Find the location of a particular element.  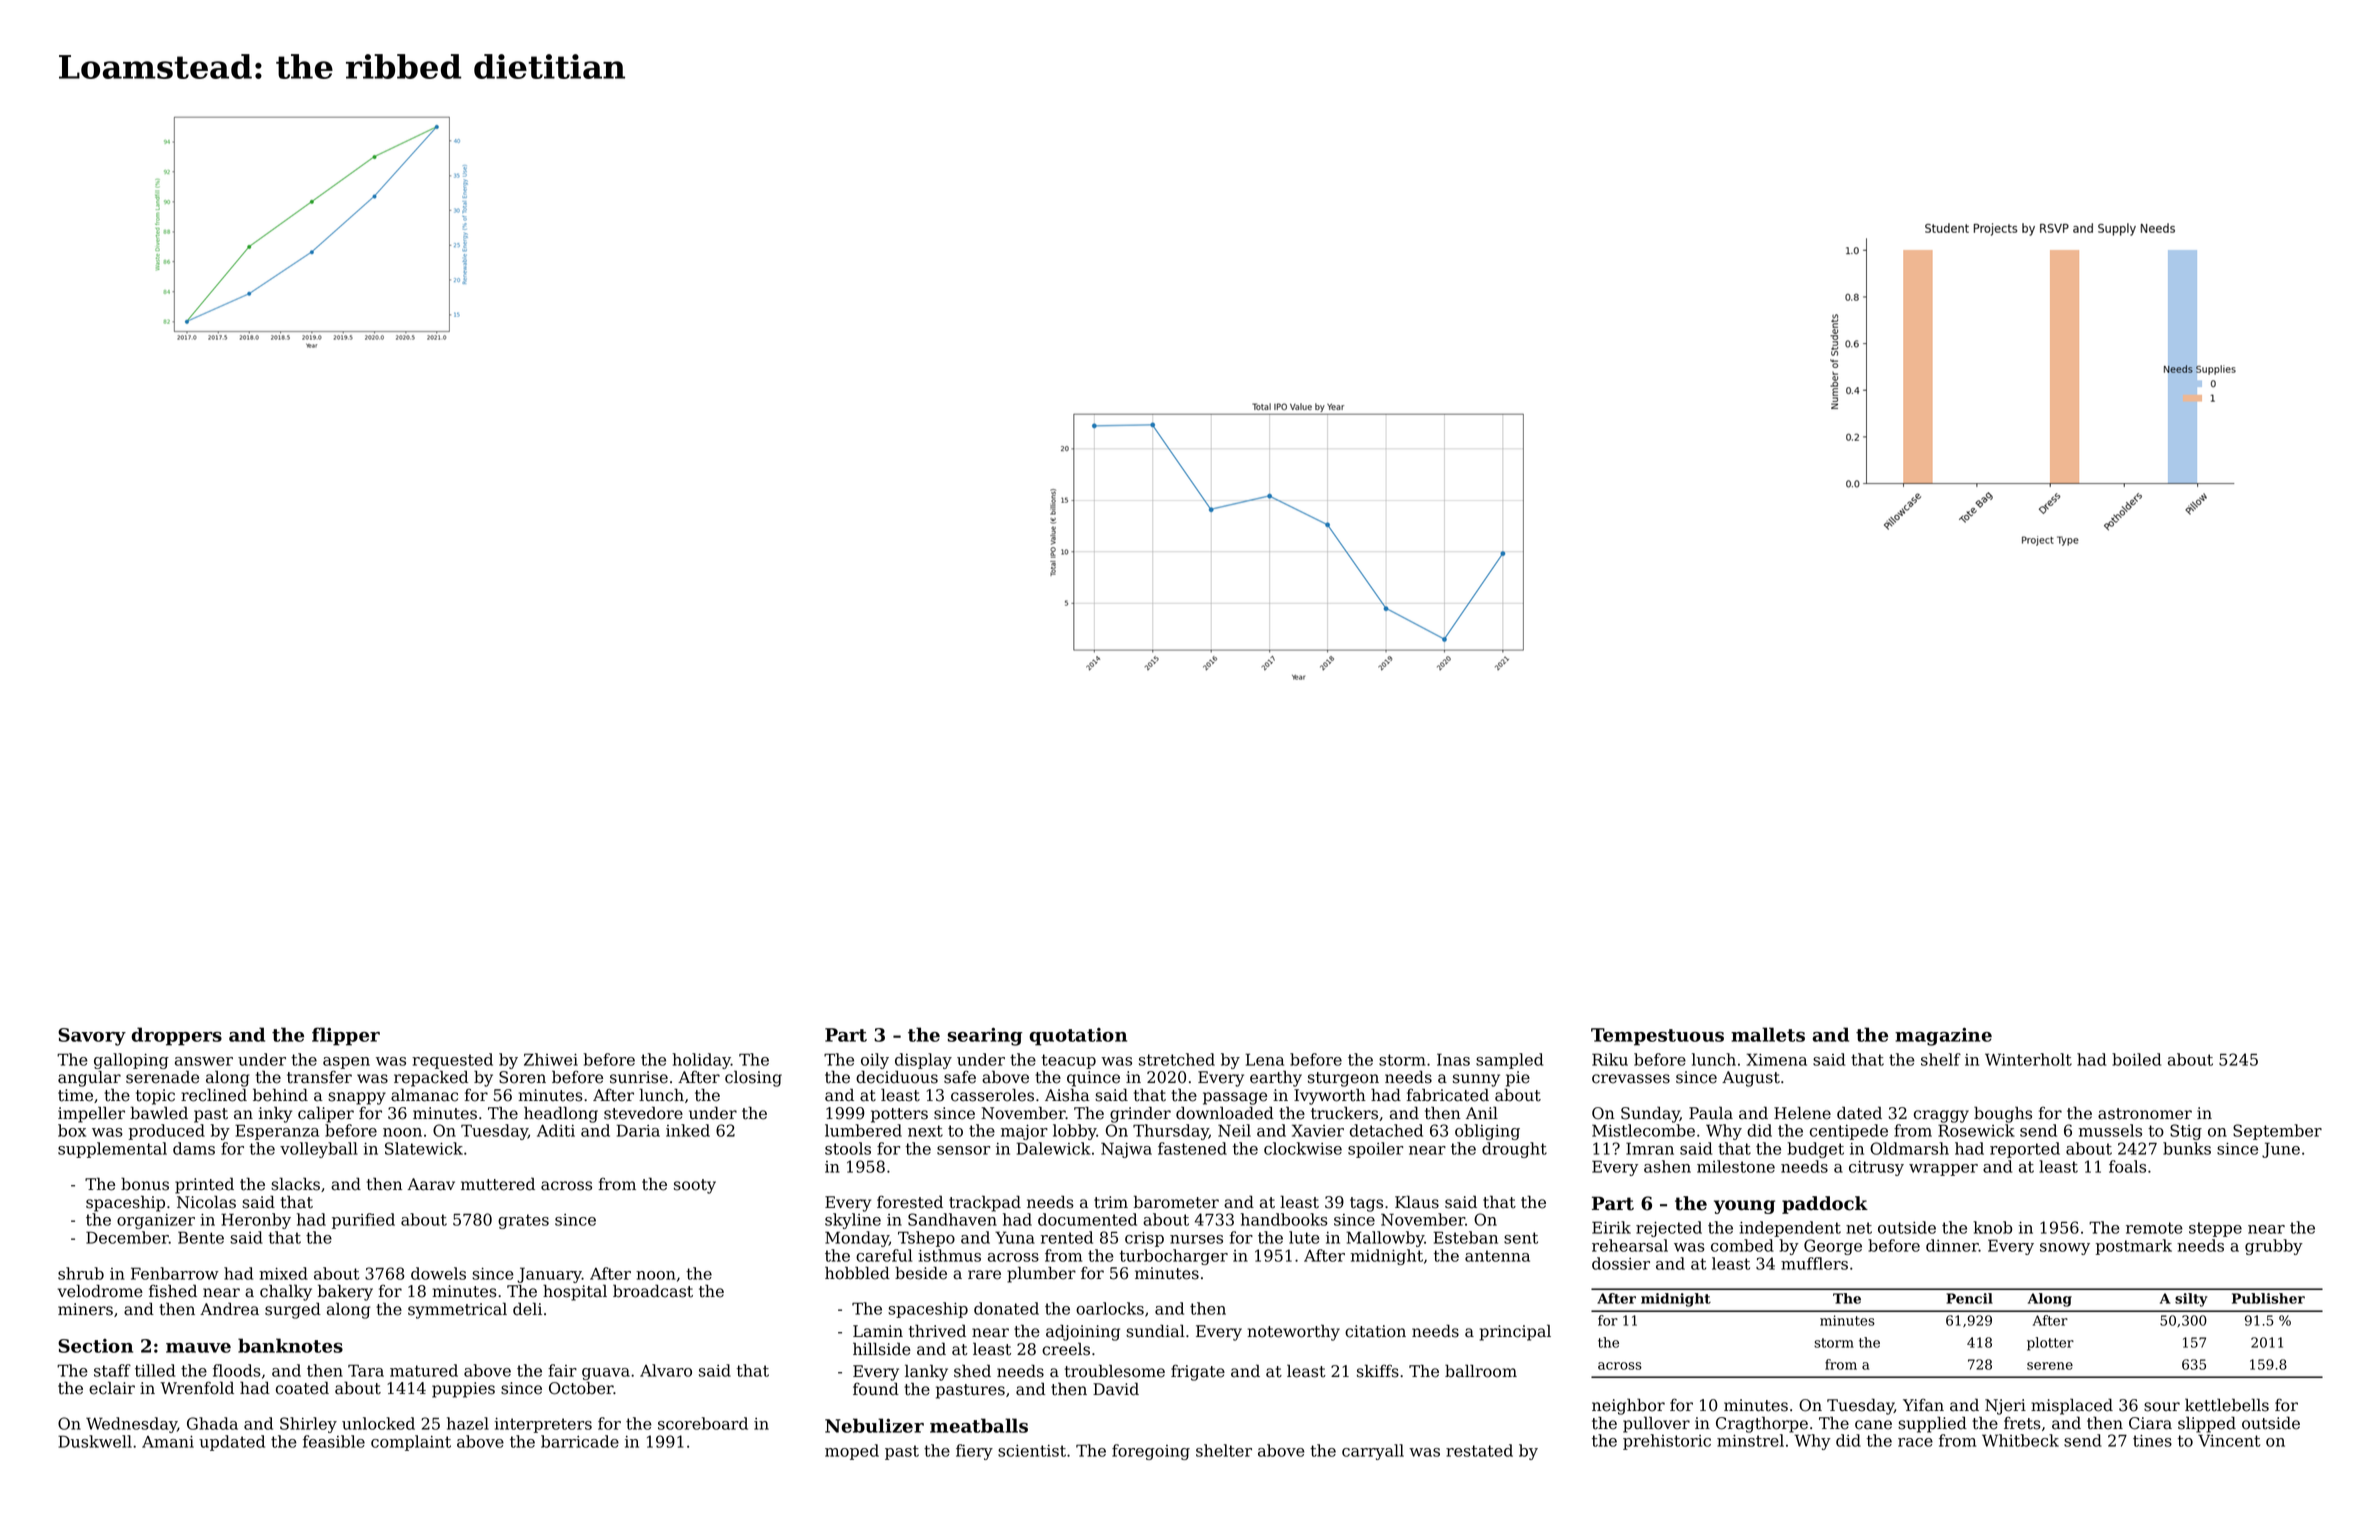

deciduous is located at coordinates (897, 1077).
